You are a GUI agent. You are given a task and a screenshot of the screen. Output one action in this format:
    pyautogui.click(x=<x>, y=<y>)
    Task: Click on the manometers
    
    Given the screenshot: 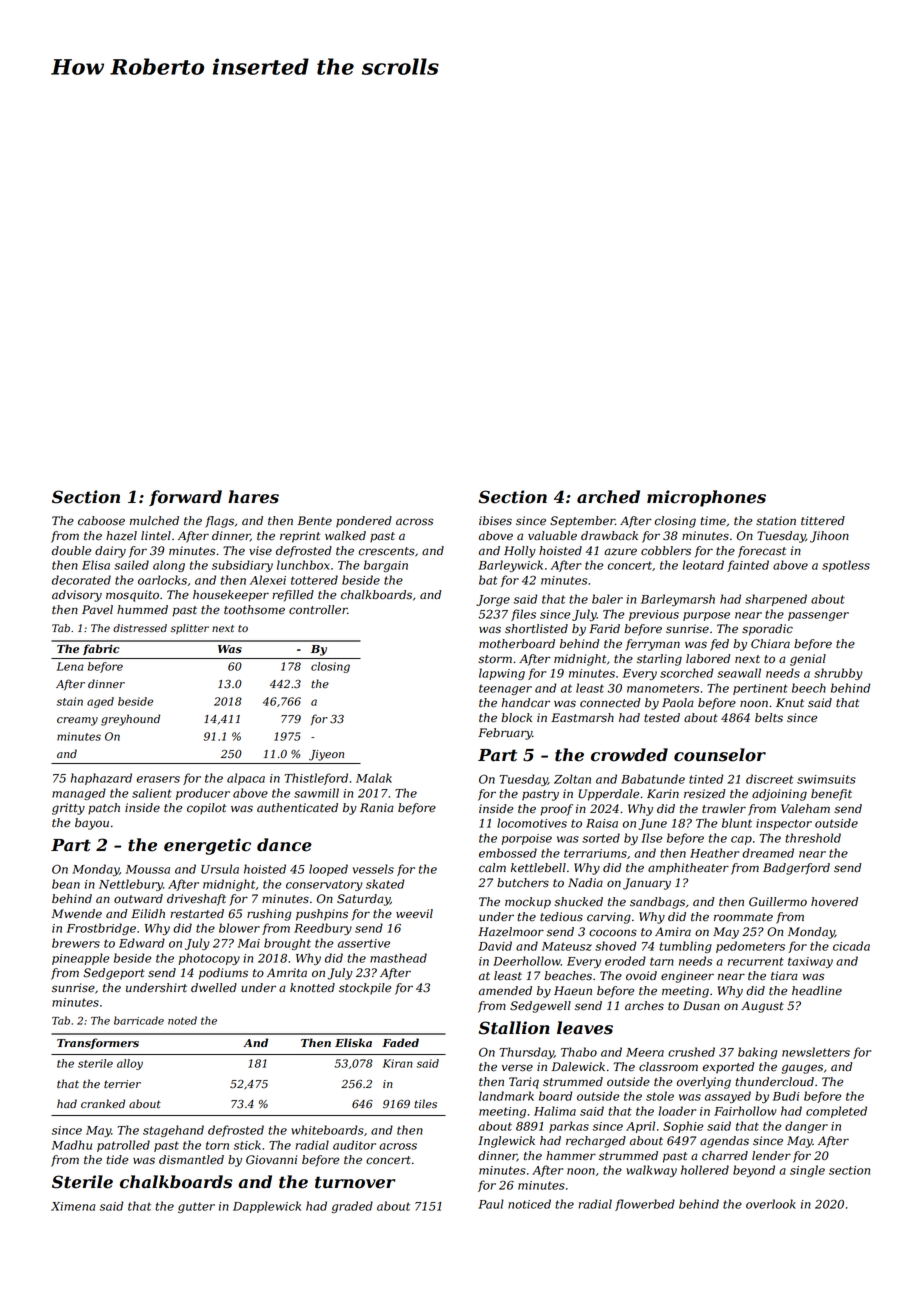 What is the action you would take?
    pyautogui.click(x=663, y=688)
